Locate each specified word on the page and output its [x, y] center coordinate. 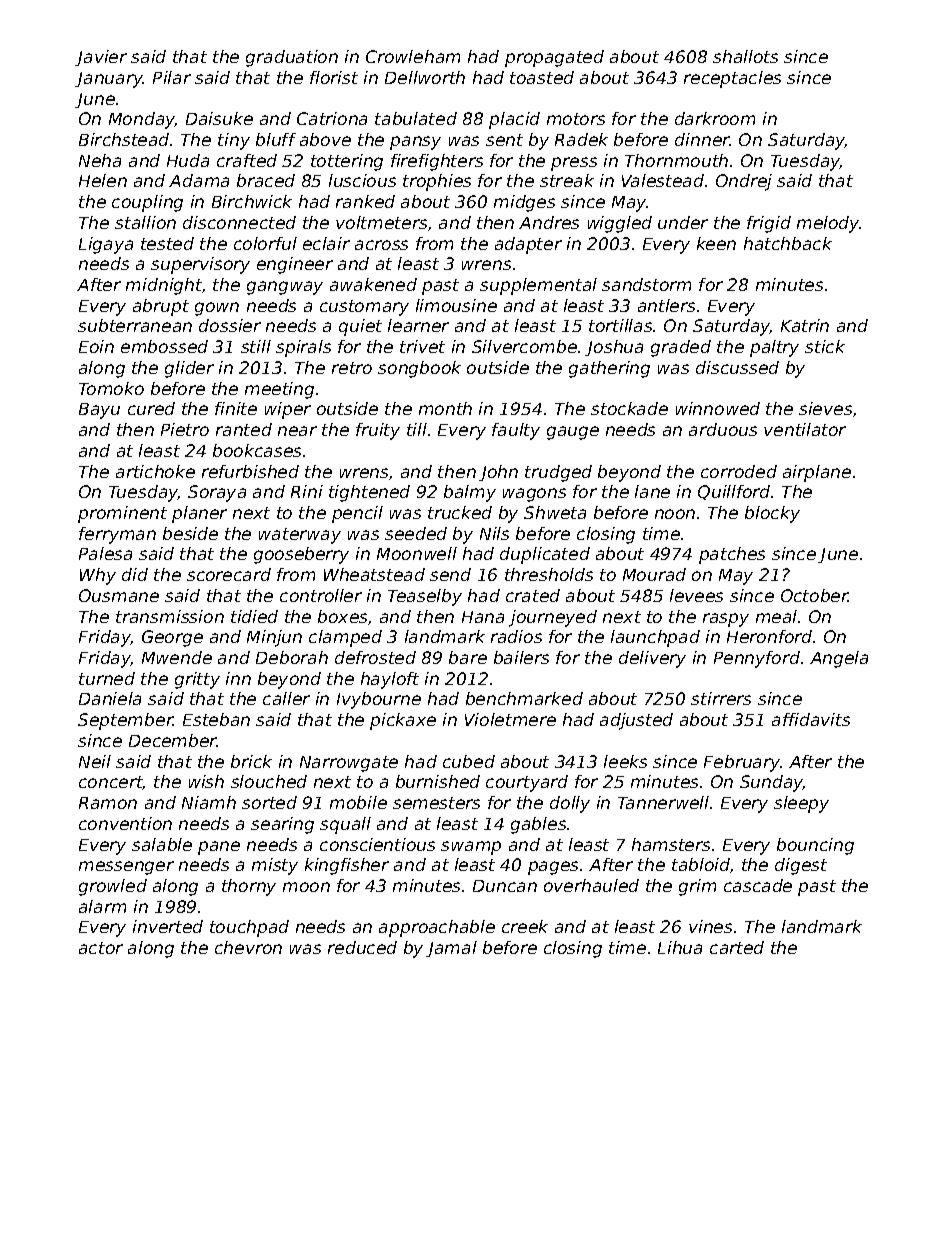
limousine [456, 305]
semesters [436, 803]
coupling [147, 203]
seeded [416, 533]
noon [675, 514]
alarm [102, 906]
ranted [244, 429]
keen [716, 243]
